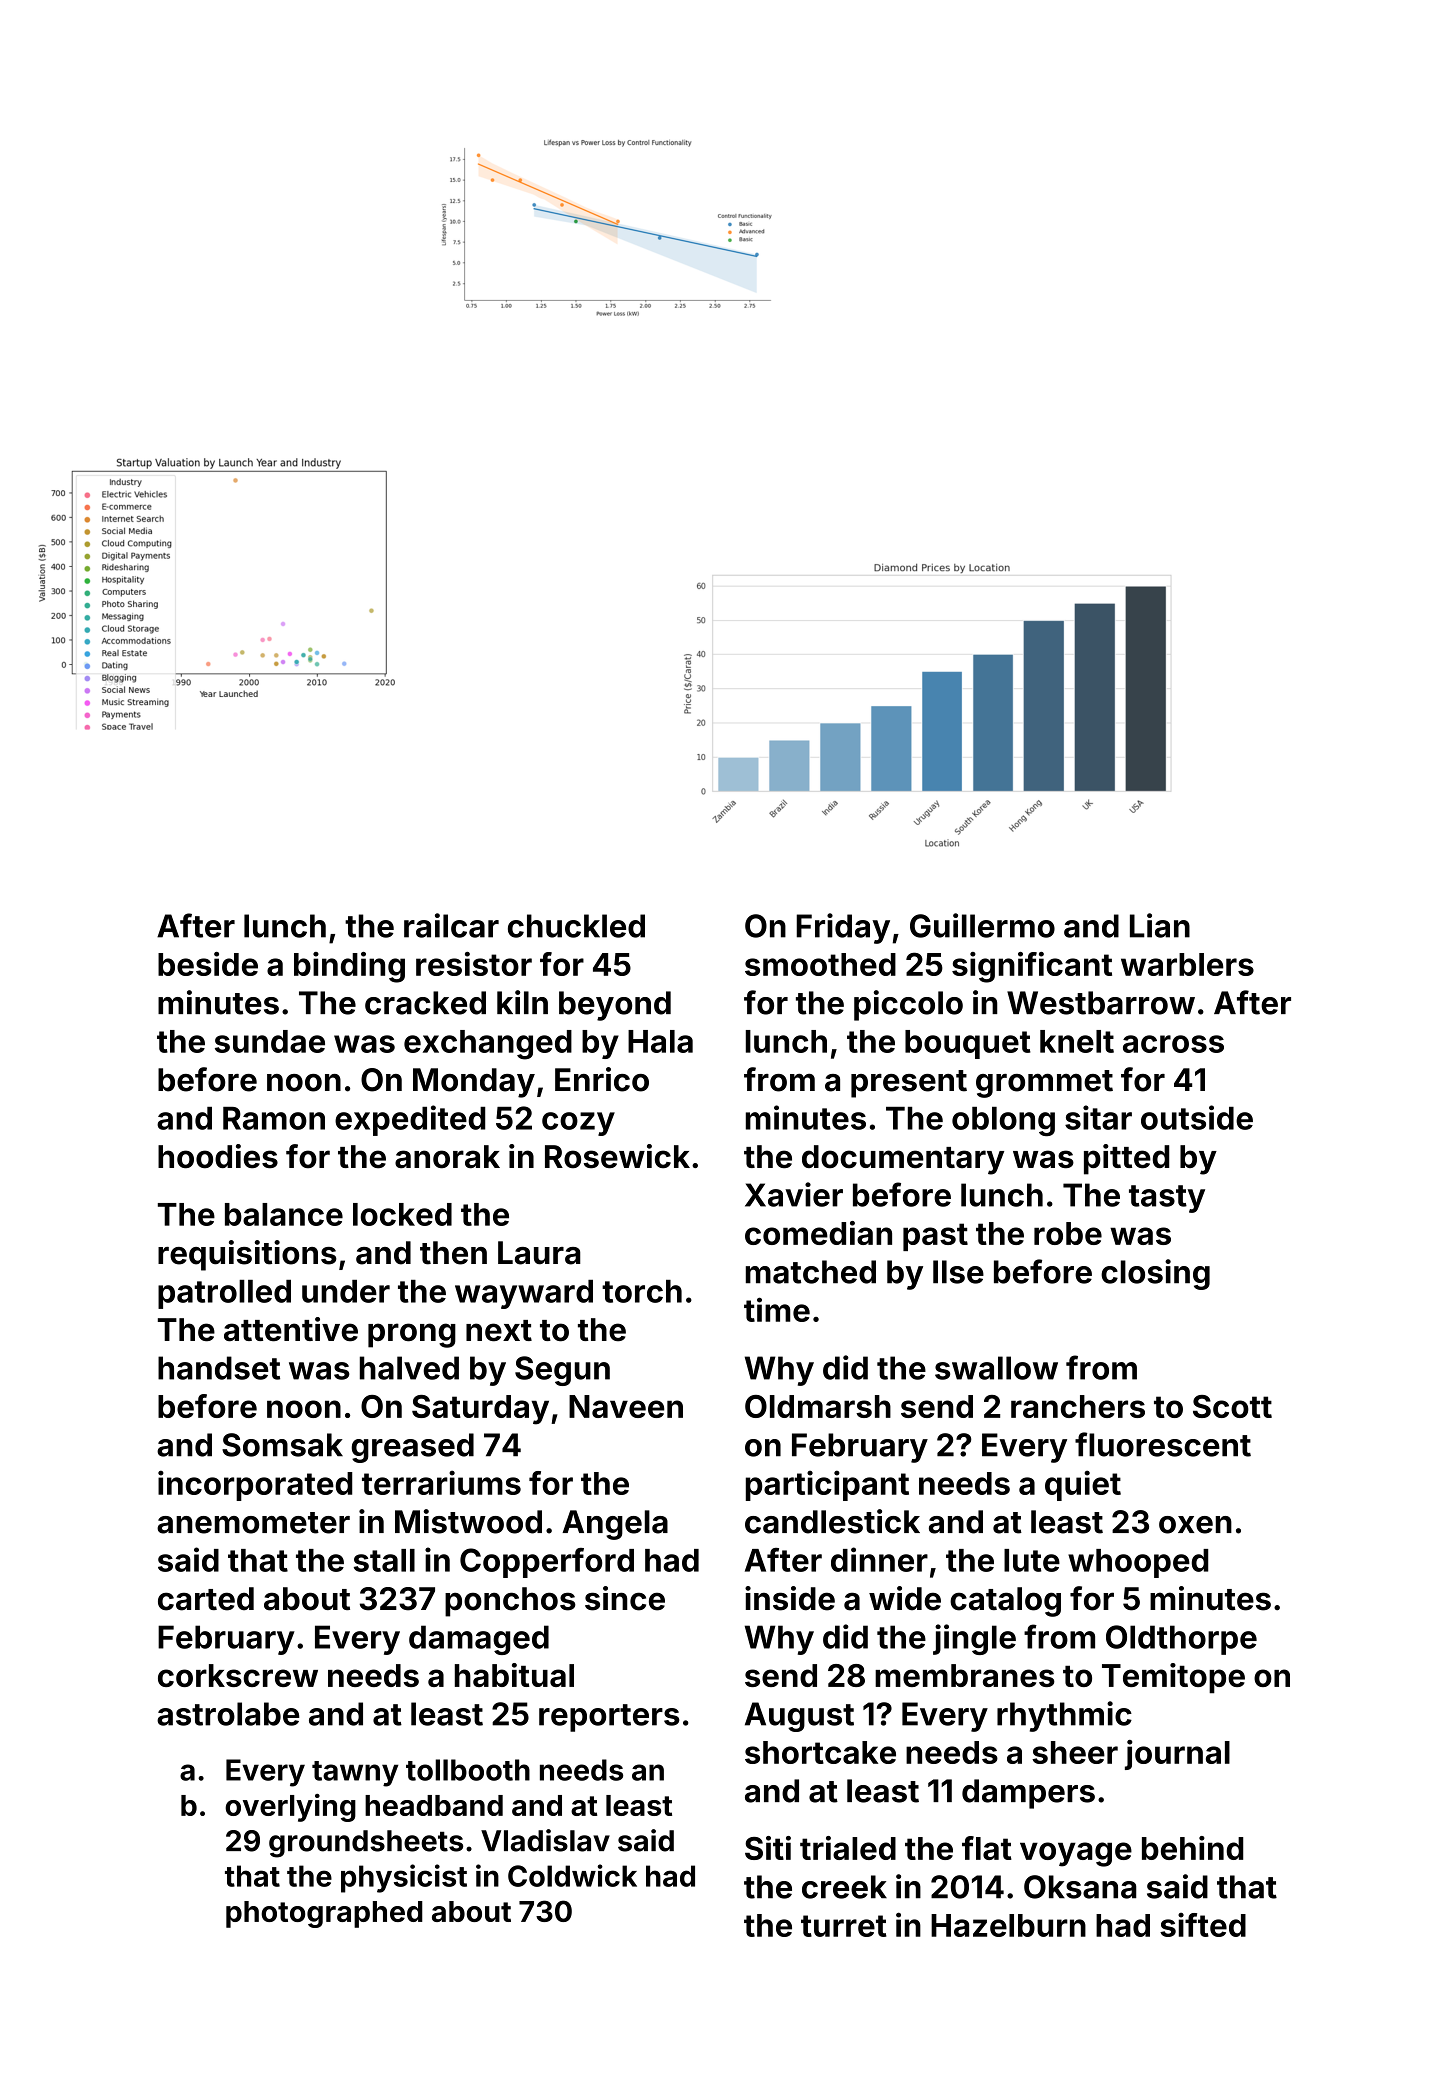 This document has height=2100, width=1450. What do you see at coordinates (1160, 925) in the document?
I see `Lian` at bounding box center [1160, 925].
